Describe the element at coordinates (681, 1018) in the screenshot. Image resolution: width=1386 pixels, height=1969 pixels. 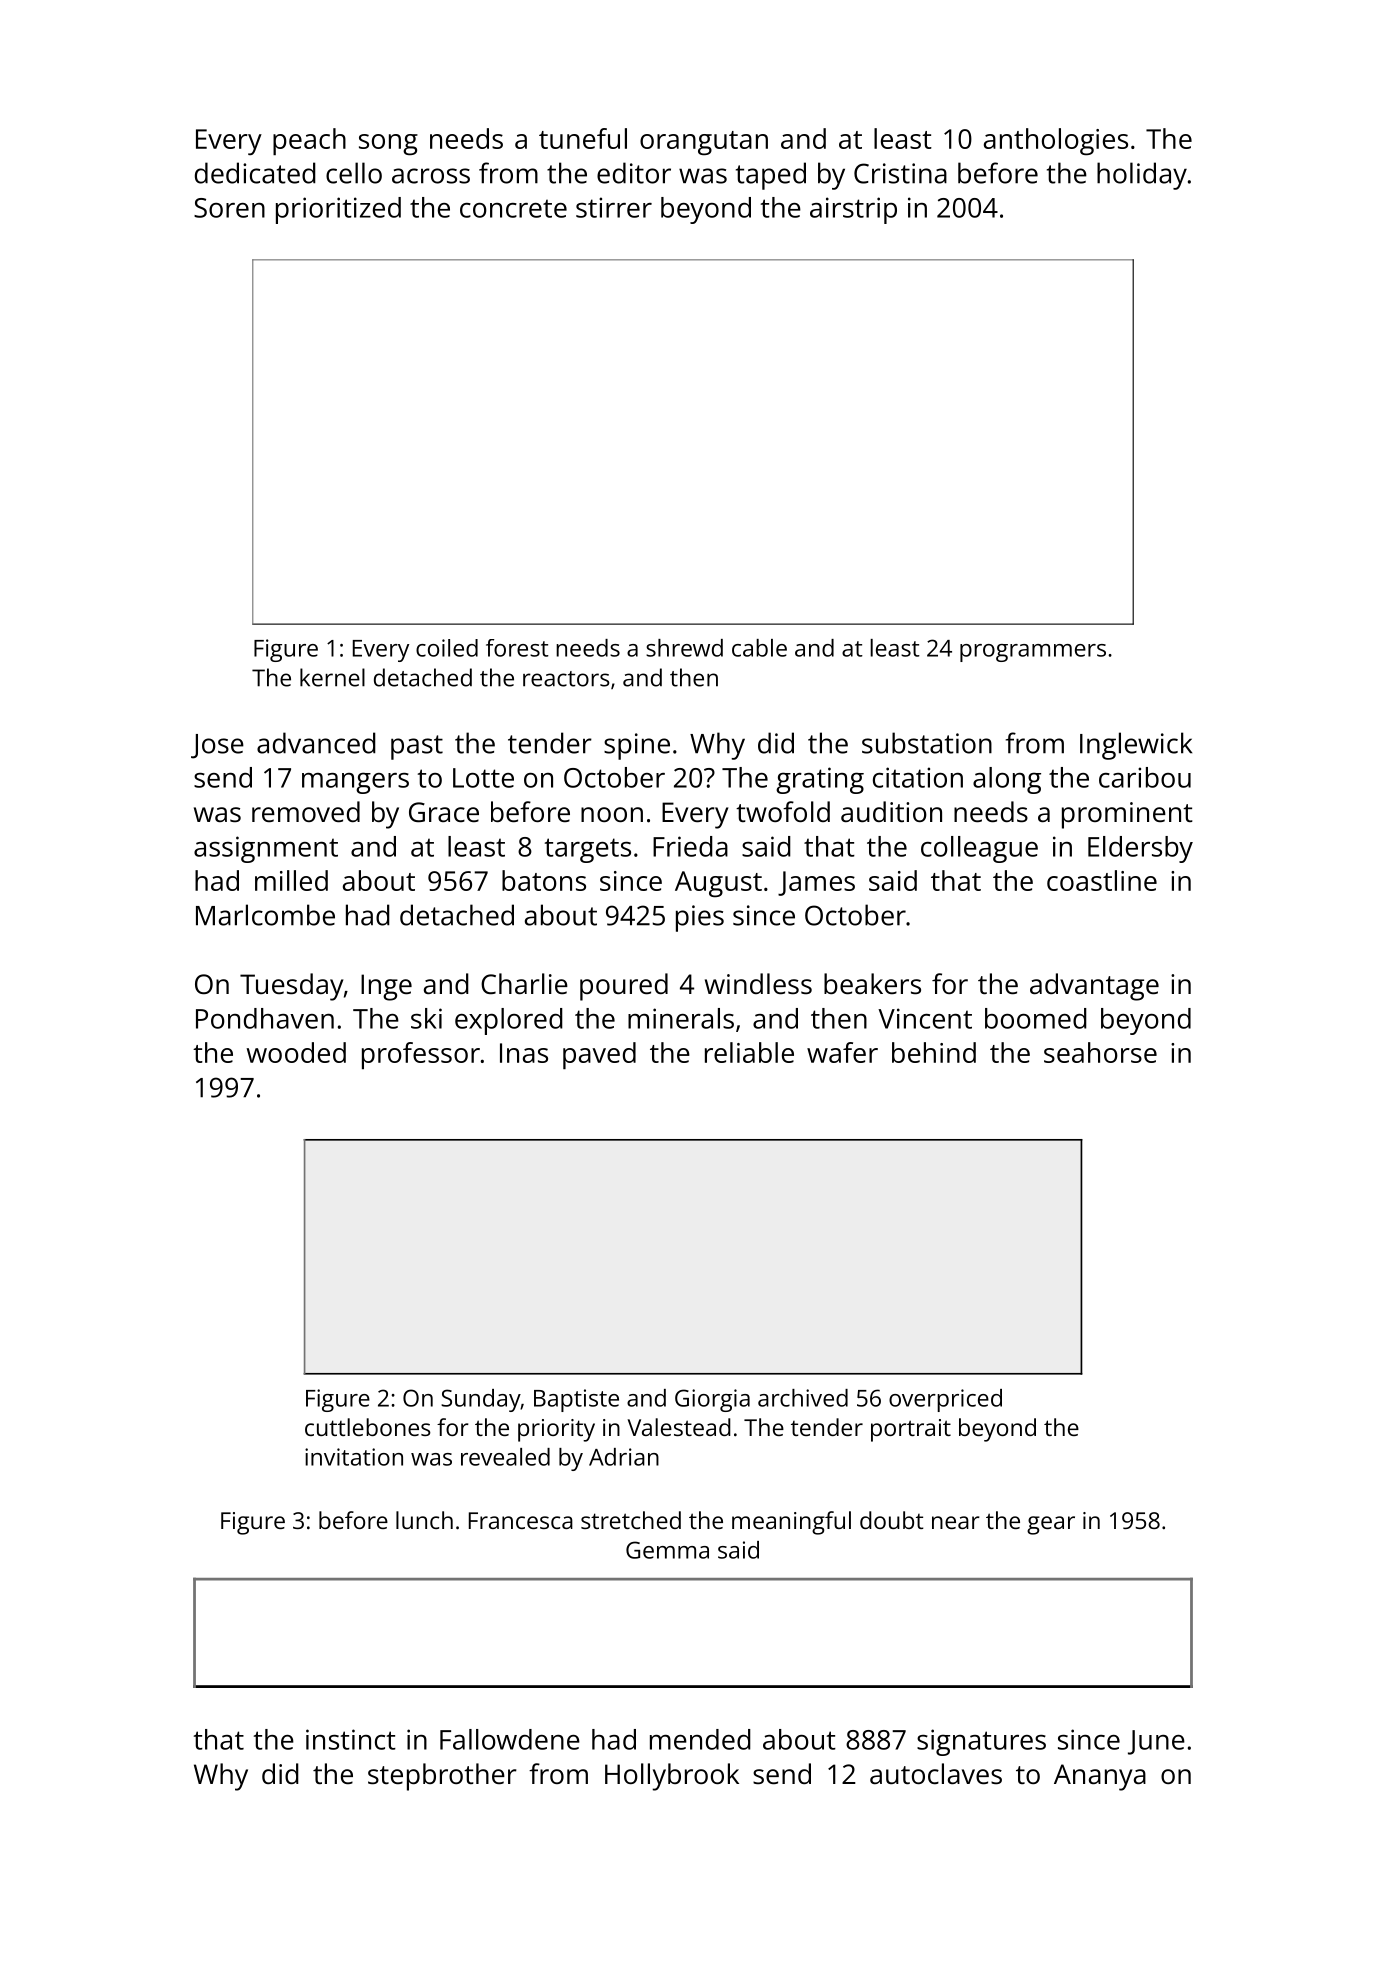
I see `minerals` at that location.
